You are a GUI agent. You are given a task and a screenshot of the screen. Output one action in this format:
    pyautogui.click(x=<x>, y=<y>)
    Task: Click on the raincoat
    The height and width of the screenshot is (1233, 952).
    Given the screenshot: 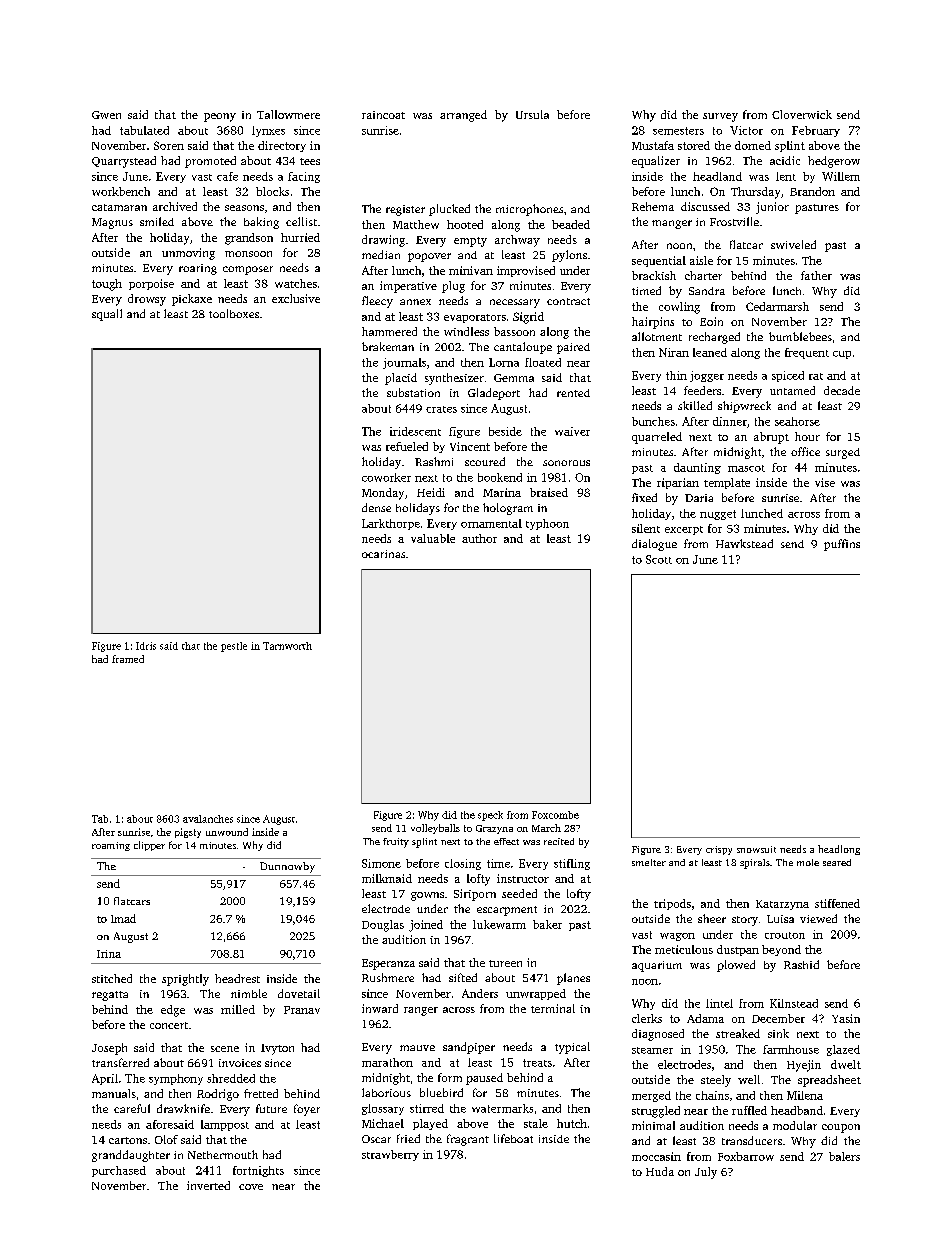 What is the action you would take?
    pyautogui.click(x=383, y=115)
